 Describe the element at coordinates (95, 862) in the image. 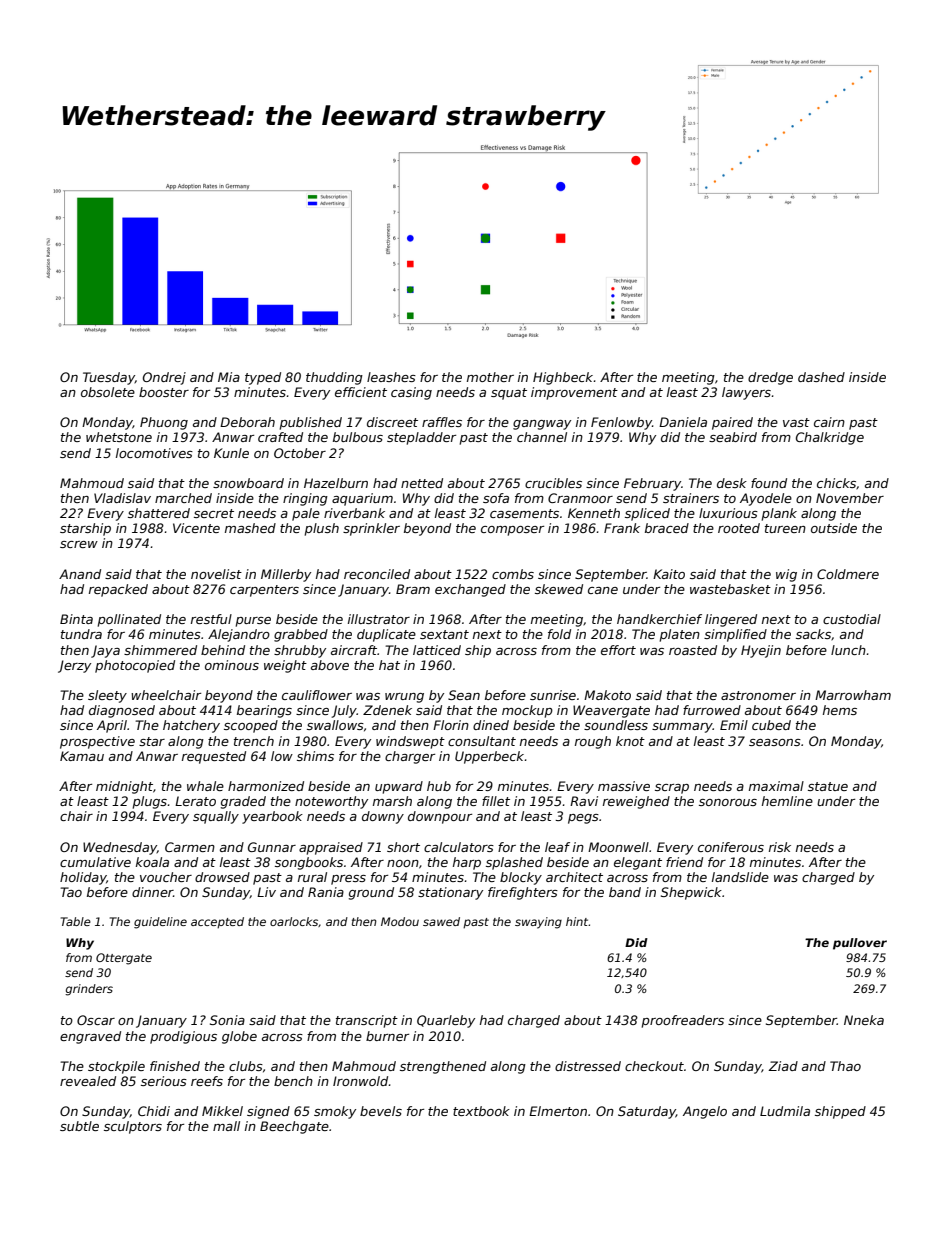

I see `cumulative` at that location.
